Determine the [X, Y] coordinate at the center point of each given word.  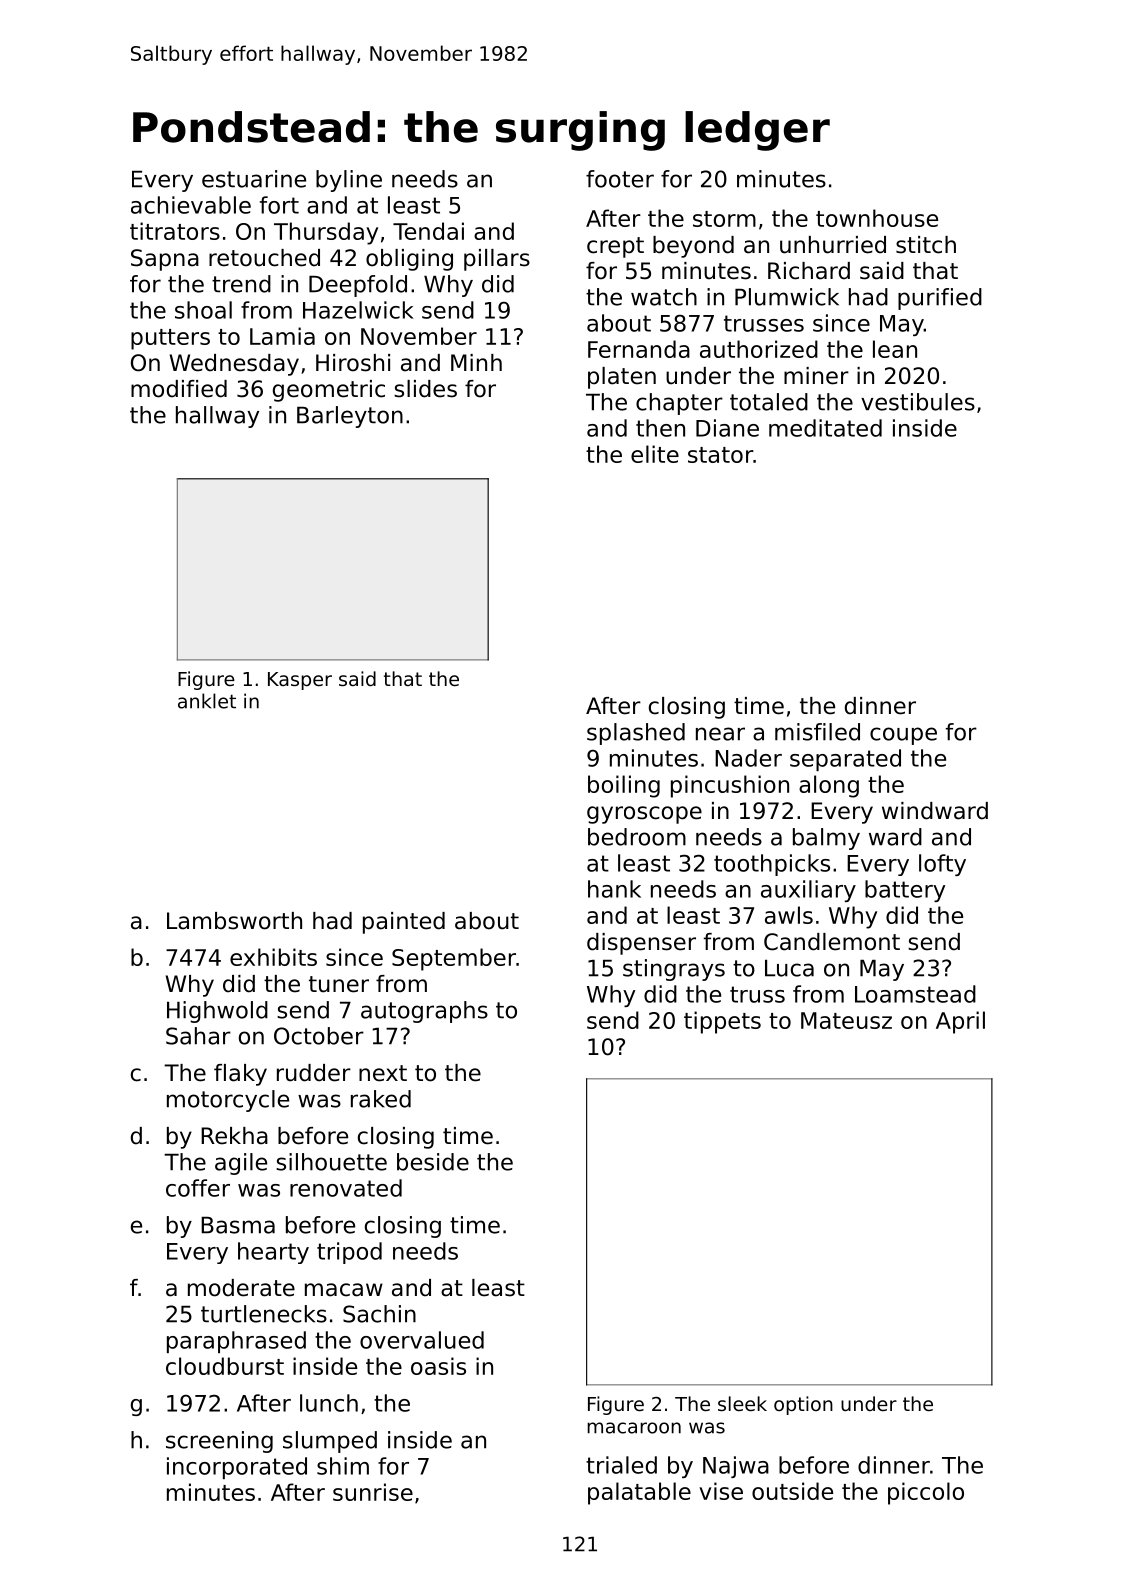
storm [724, 219]
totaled [769, 402]
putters [170, 339]
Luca [789, 968]
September [454, 959]
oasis [438, 1366]
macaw [344, 1290]
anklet [207, 701]
